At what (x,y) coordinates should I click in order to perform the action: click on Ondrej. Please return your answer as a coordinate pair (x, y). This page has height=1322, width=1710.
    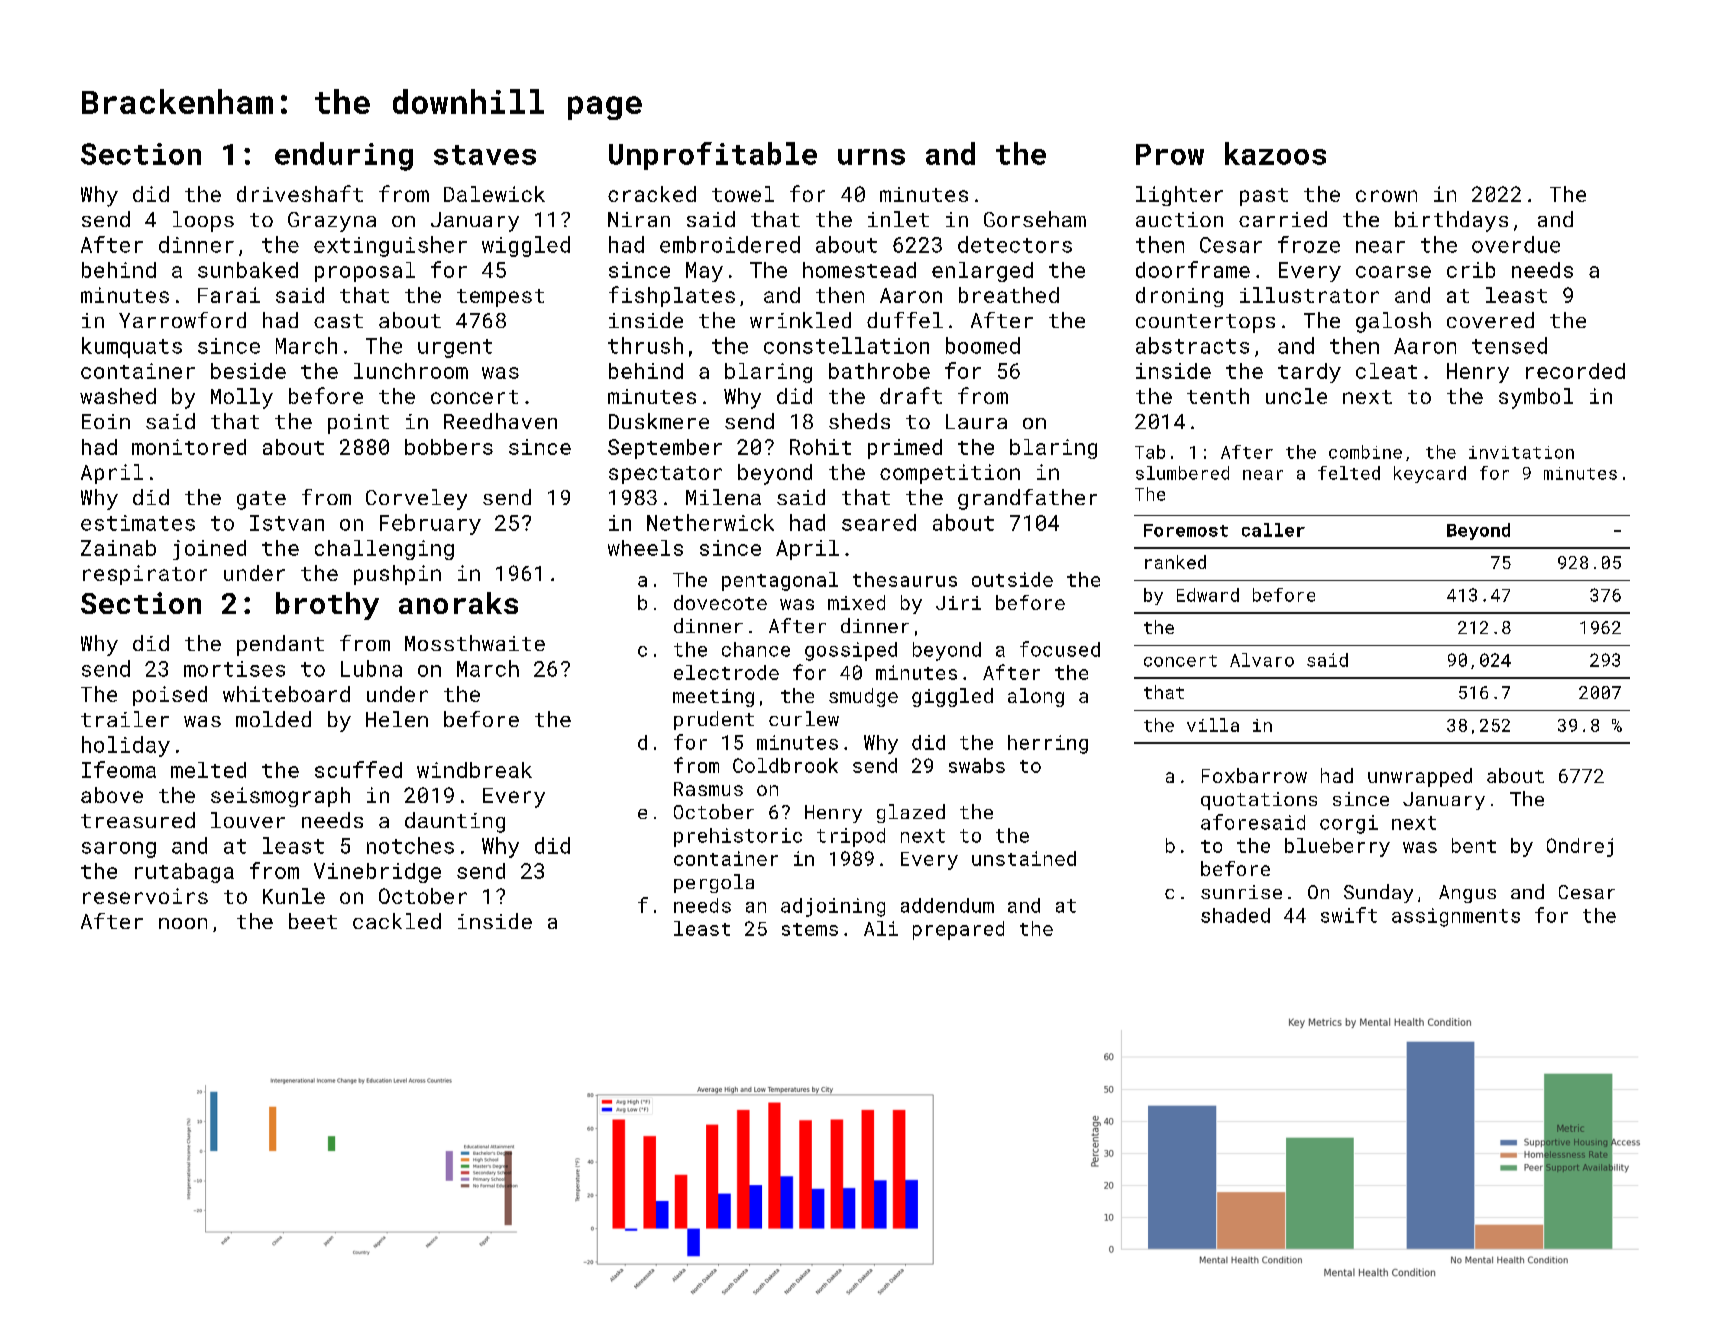
    Looking at the image, I should click on (1580, 847).
